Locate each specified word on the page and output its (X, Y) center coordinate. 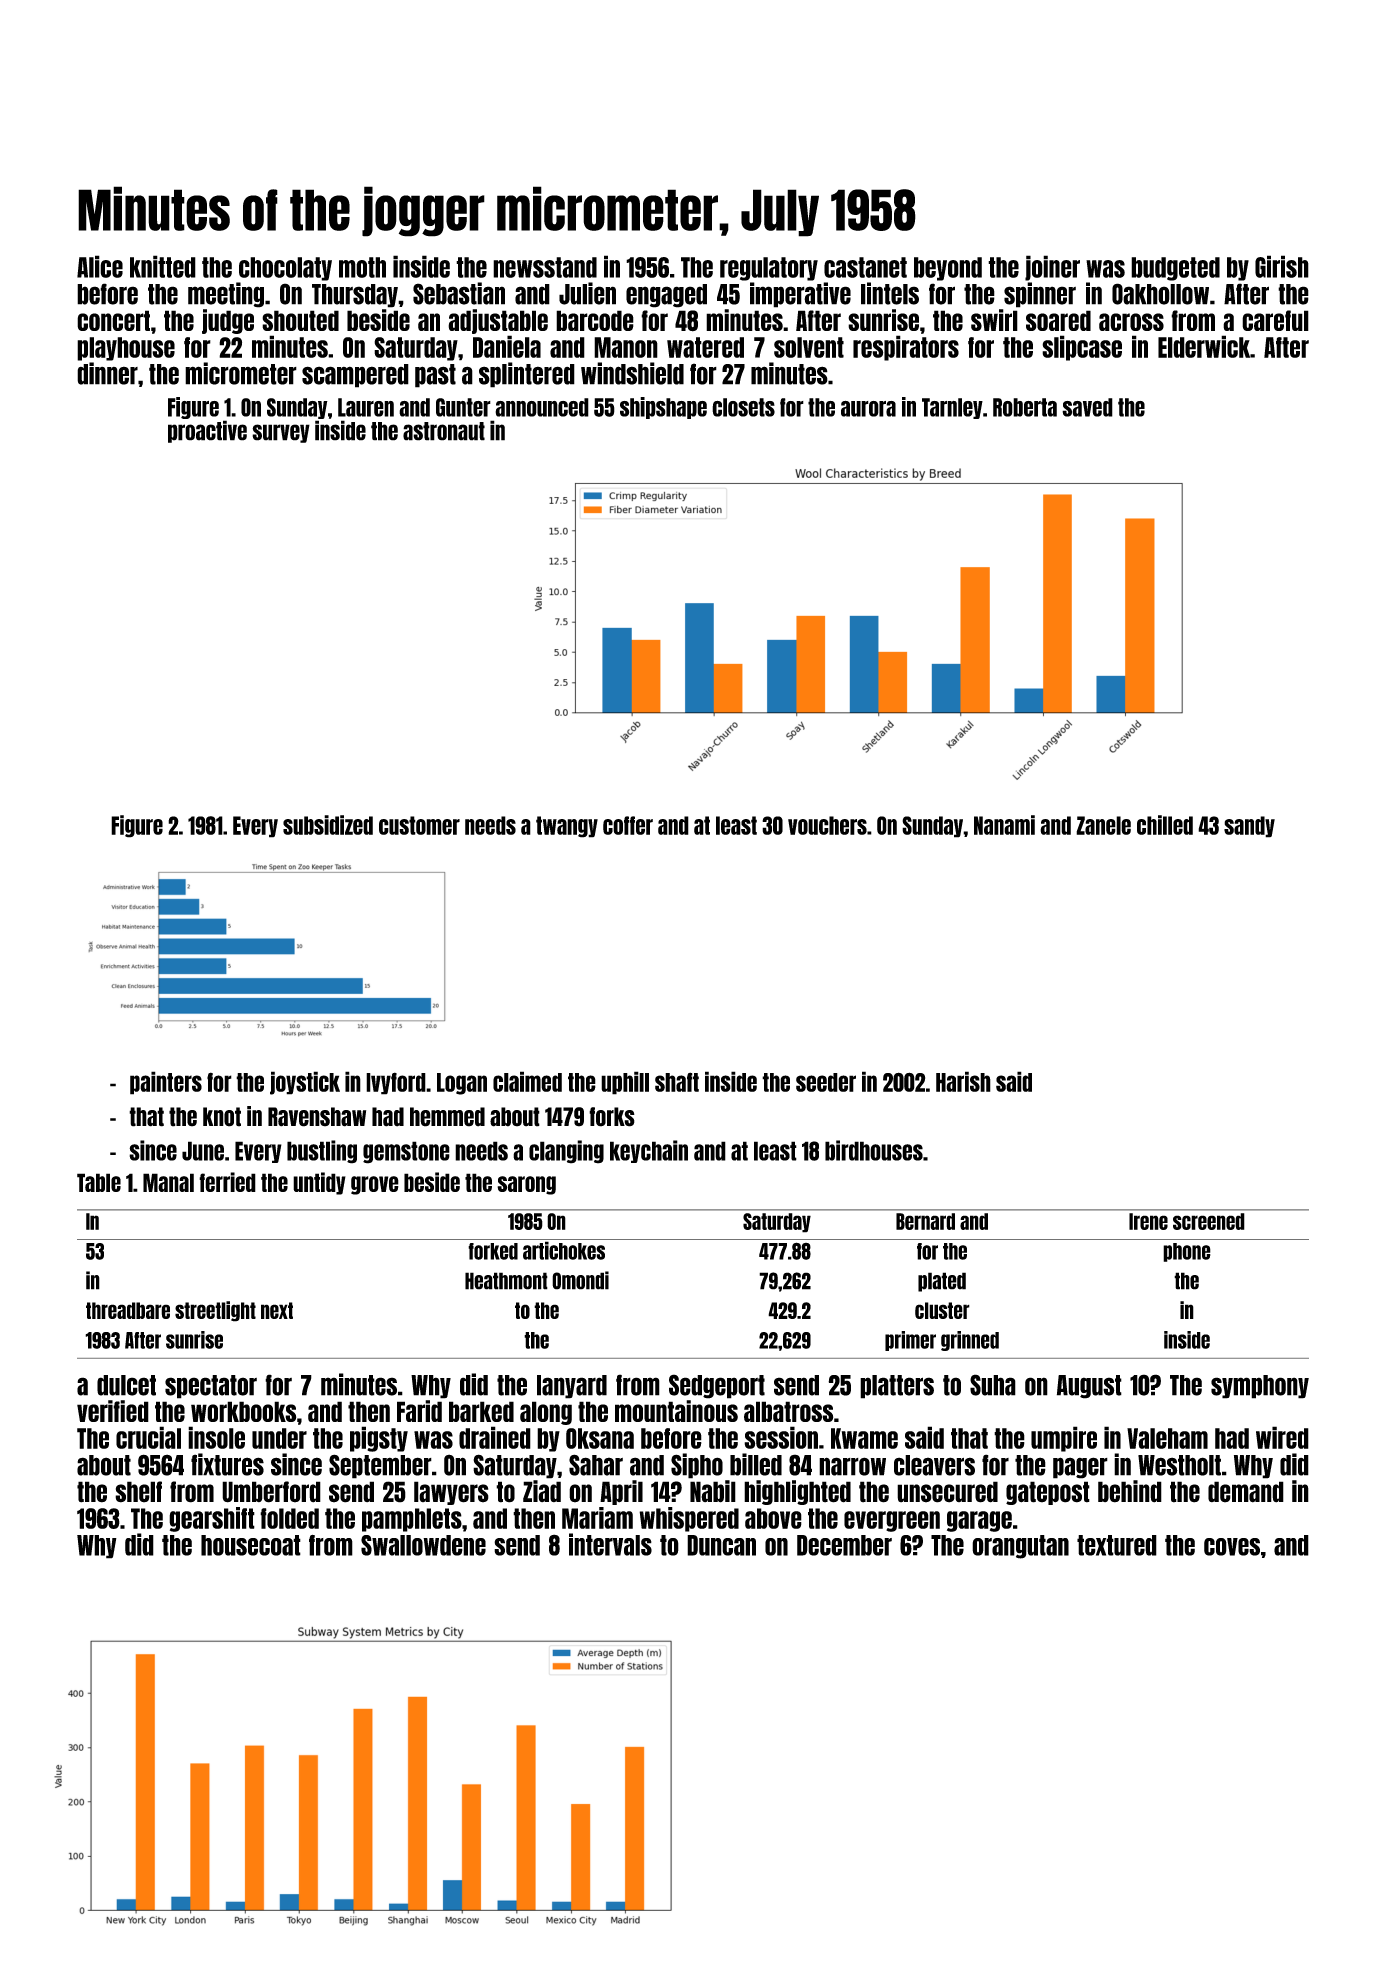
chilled (1165, 825)
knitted (163, 266)
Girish (1282, 266)
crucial (148, 1437)
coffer (628, 825)
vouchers (827, 825)
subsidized (328, 825)
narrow (852, 1466)
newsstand (545, 267)
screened (1209, 1221)
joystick (305, 1083)
